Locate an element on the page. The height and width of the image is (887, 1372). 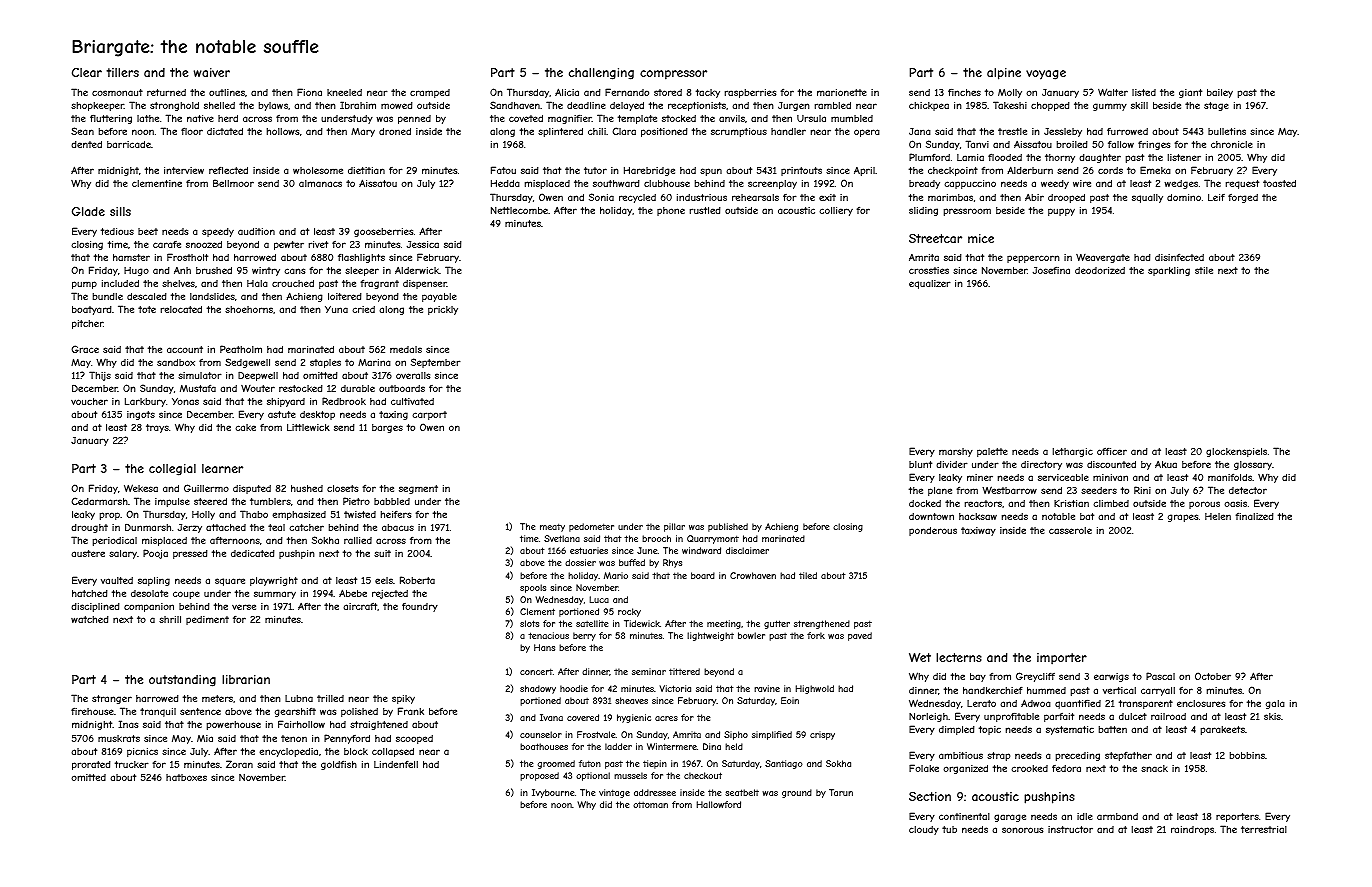
dented is located at coordinates (86, 144).
